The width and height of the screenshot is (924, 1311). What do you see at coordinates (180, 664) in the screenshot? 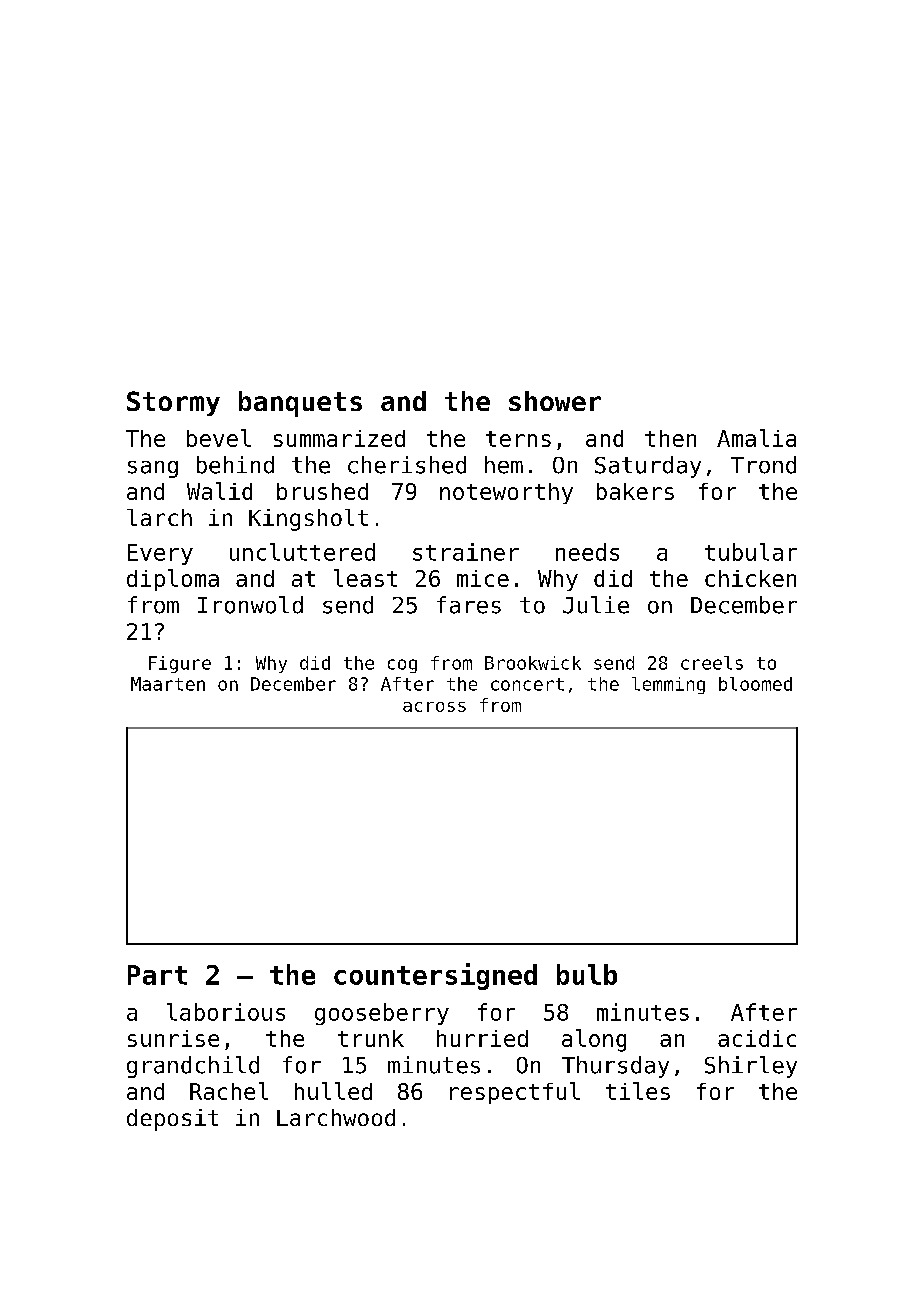
I see `Figure` at bounding box center [180, 664].
